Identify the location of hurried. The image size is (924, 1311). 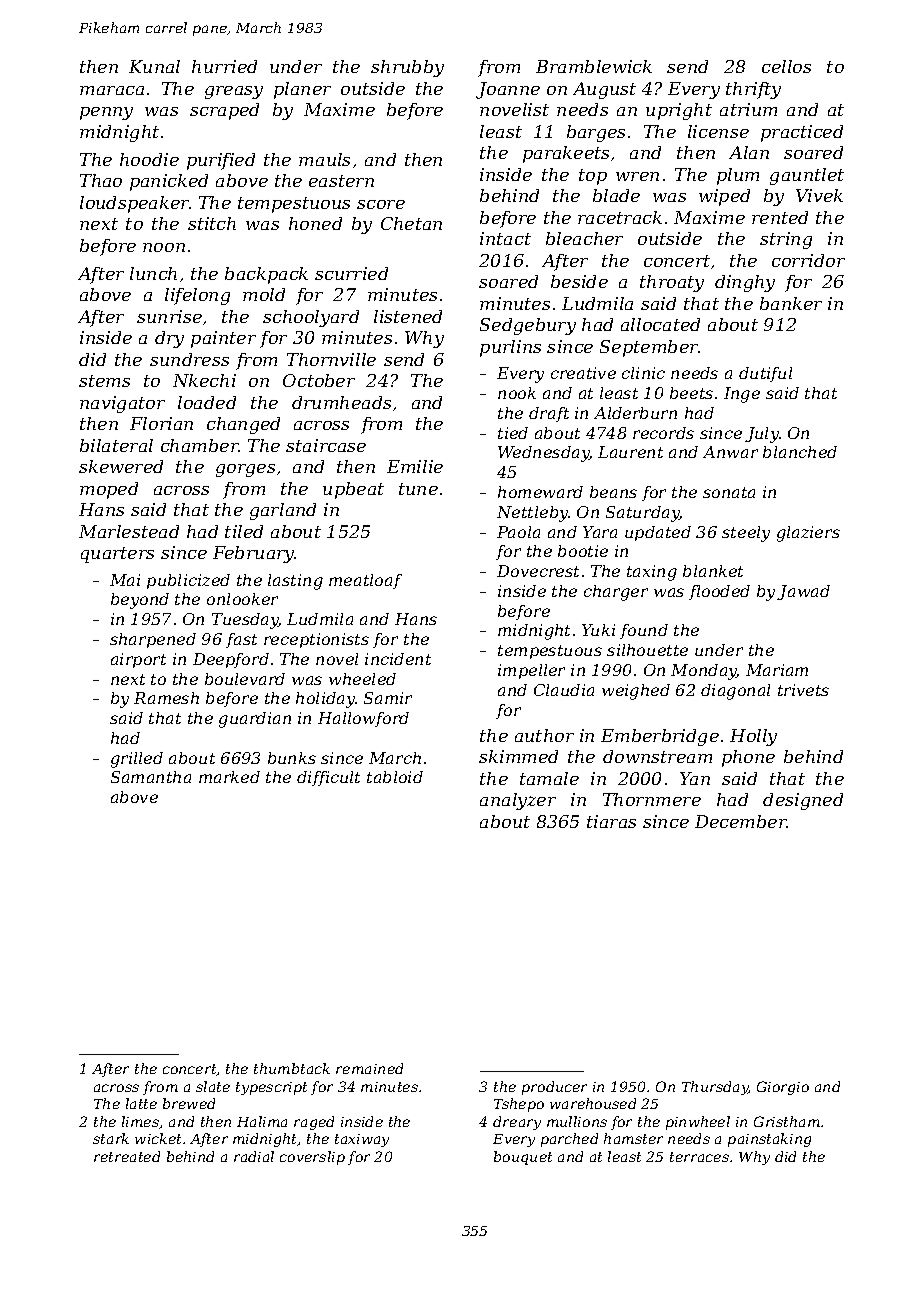
(224, 66).
